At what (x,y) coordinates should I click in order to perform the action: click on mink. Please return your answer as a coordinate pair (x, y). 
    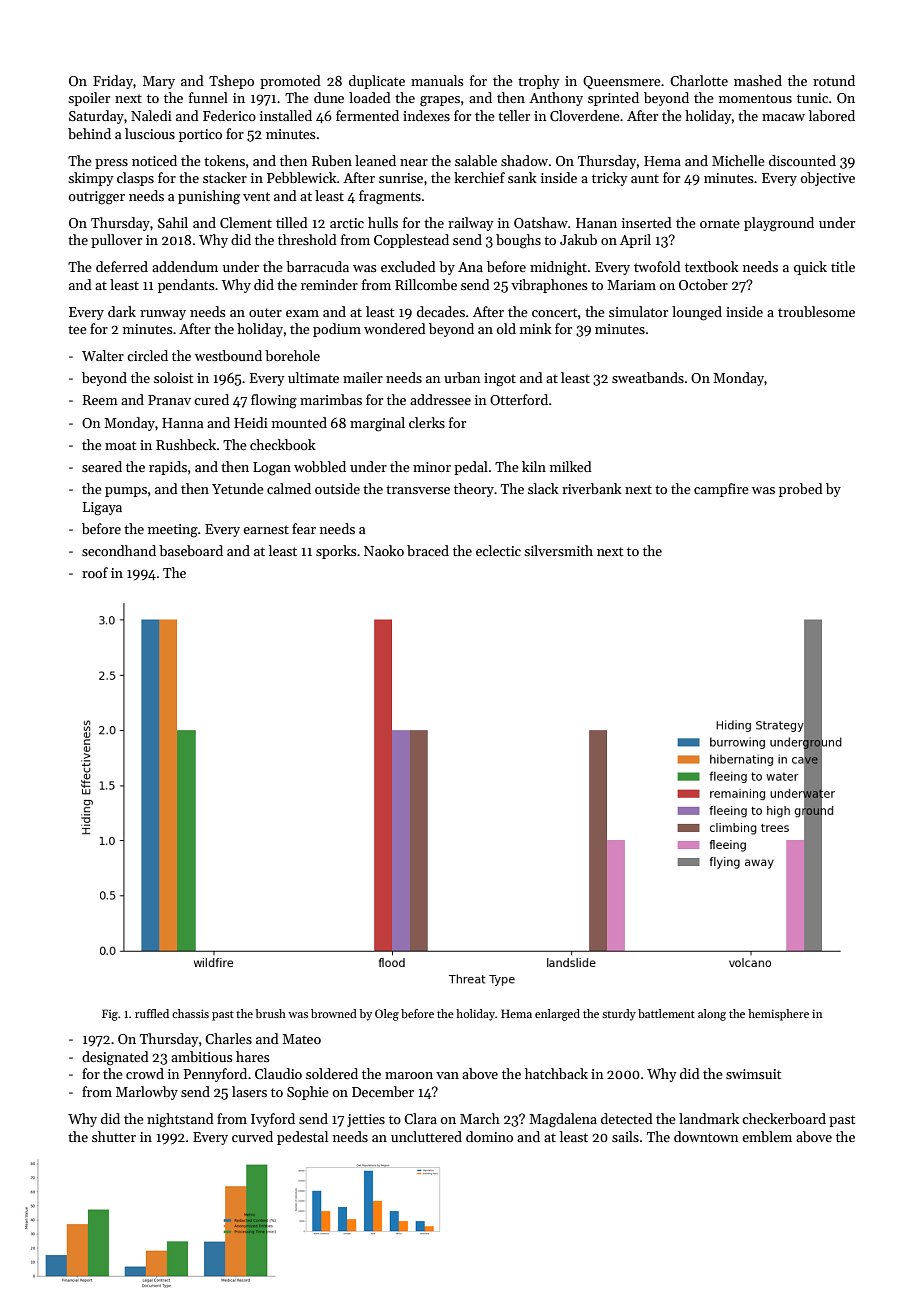
    Looking at the image, I should click on (536, 328).
